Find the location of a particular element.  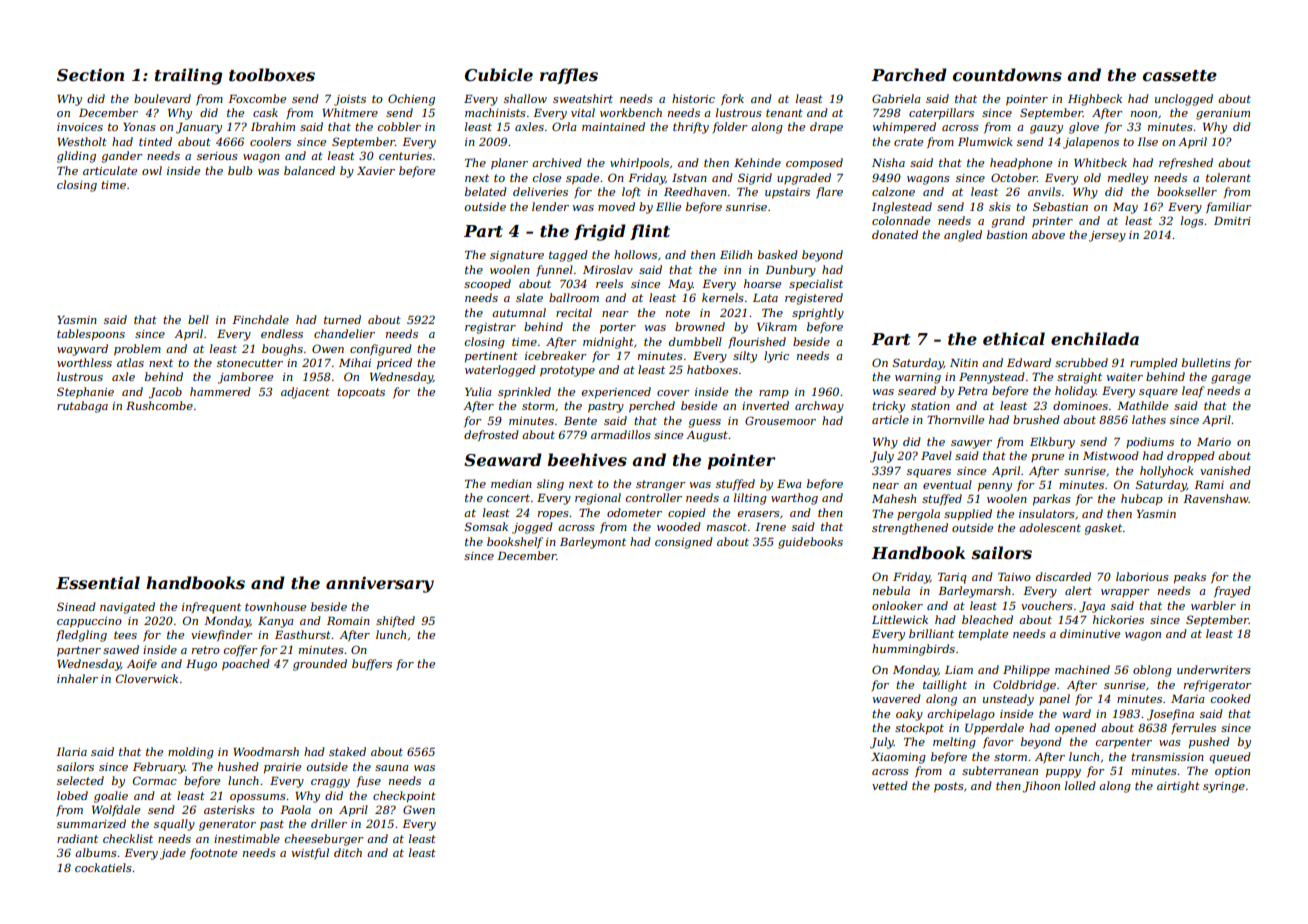

ditch is located at coordinates (348, 852).
